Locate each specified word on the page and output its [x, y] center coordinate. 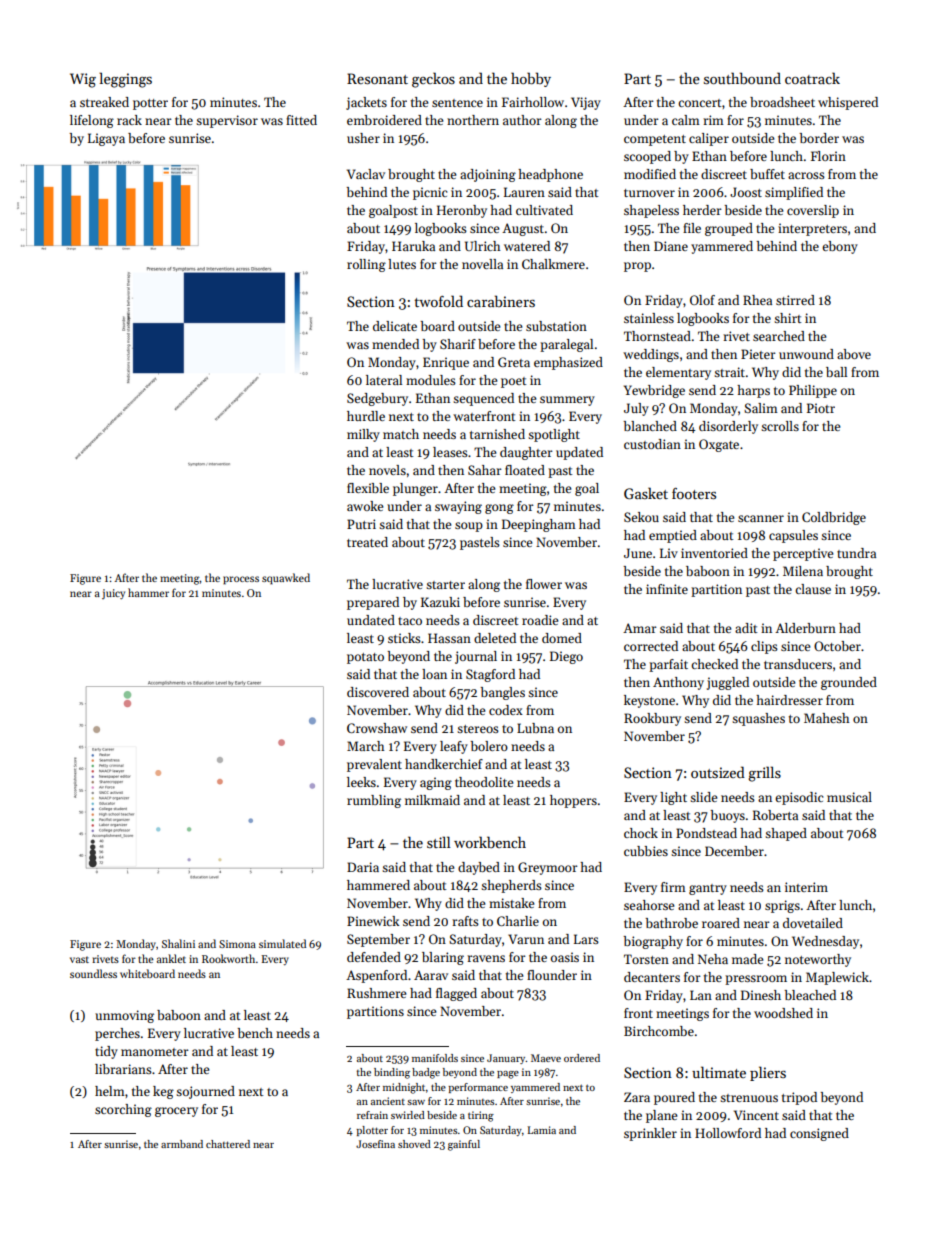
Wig [83, 80]
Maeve [546, 1058]
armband [182, 1144]
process [241, 580]
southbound [742, 78]
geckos [433, 80]
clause [813, 589]
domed [562, 638]
